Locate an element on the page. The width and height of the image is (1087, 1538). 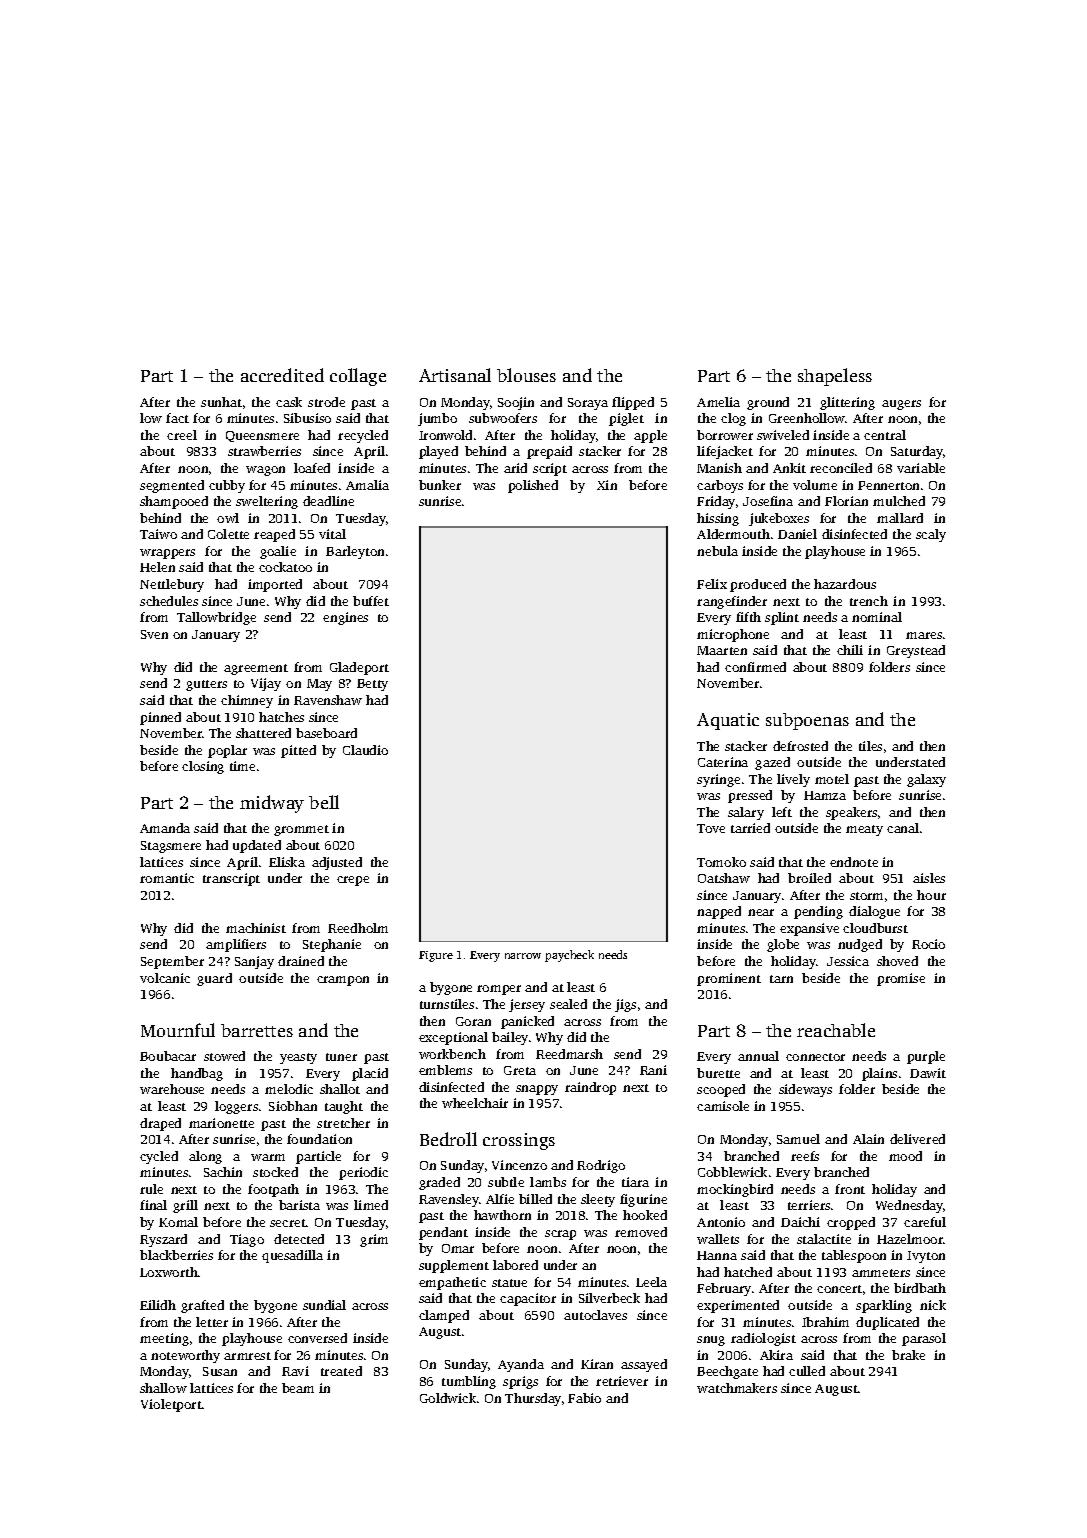
Felix is located at coordinates (712, 584).
